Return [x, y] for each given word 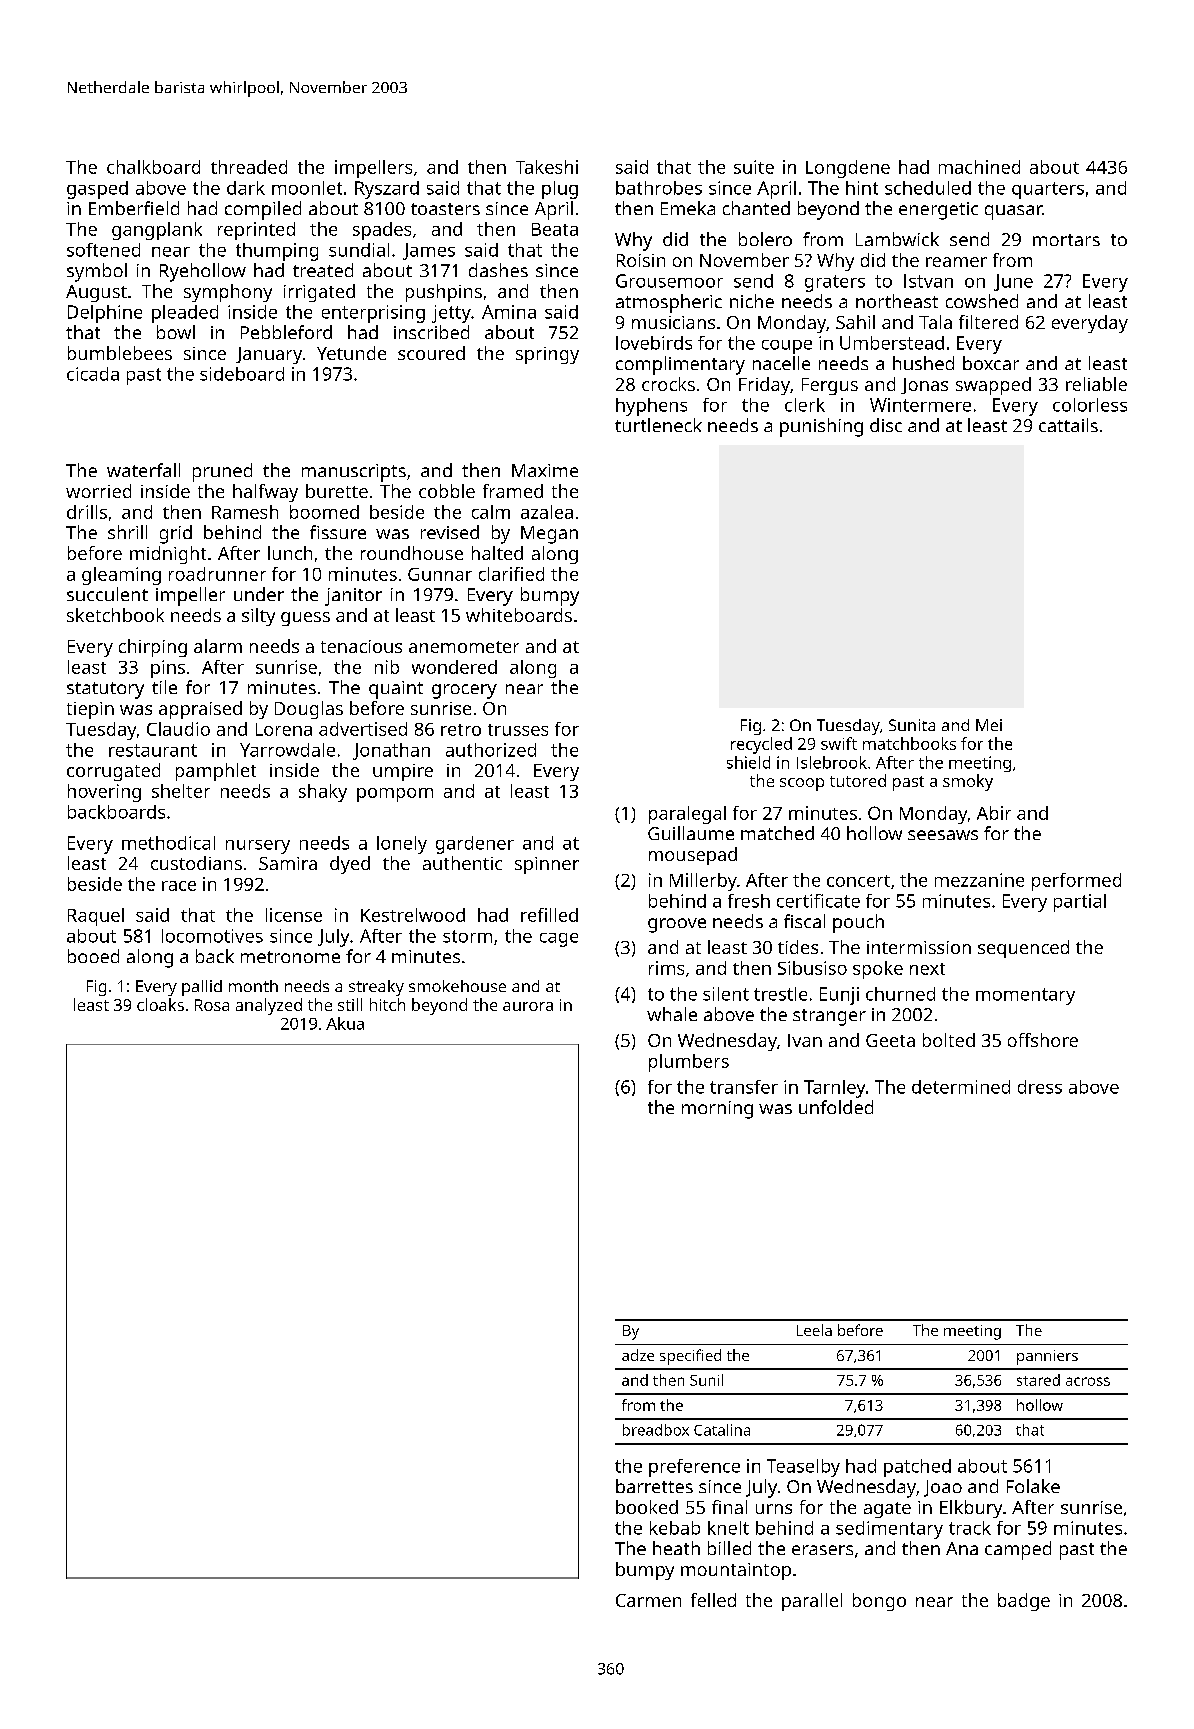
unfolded [836, 1107]
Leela [814, 1330]
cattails [1068, 425]
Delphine [105, 314]
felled [713, 1600]
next [927, 969]
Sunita [912, 725]
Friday [764, 386]
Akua [345, 1023]
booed [93, 956]
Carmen [648, 1600]
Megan [549, 535]
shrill [127, 532]
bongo [879, 1602]
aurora [528, 1006]
